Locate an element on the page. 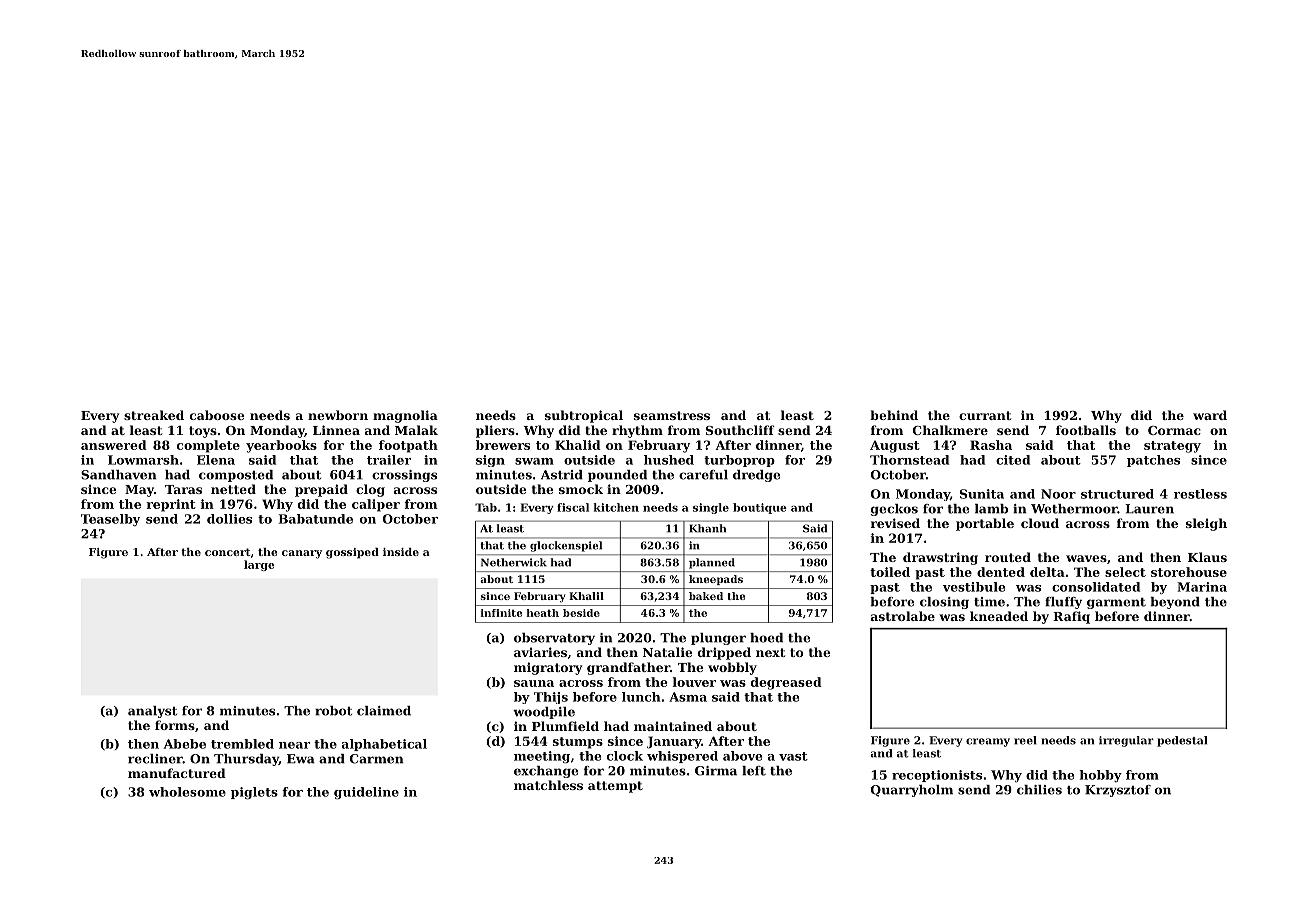 The width and height of the page is (1308, 924). degreased is located at coordinates (786, 683).
